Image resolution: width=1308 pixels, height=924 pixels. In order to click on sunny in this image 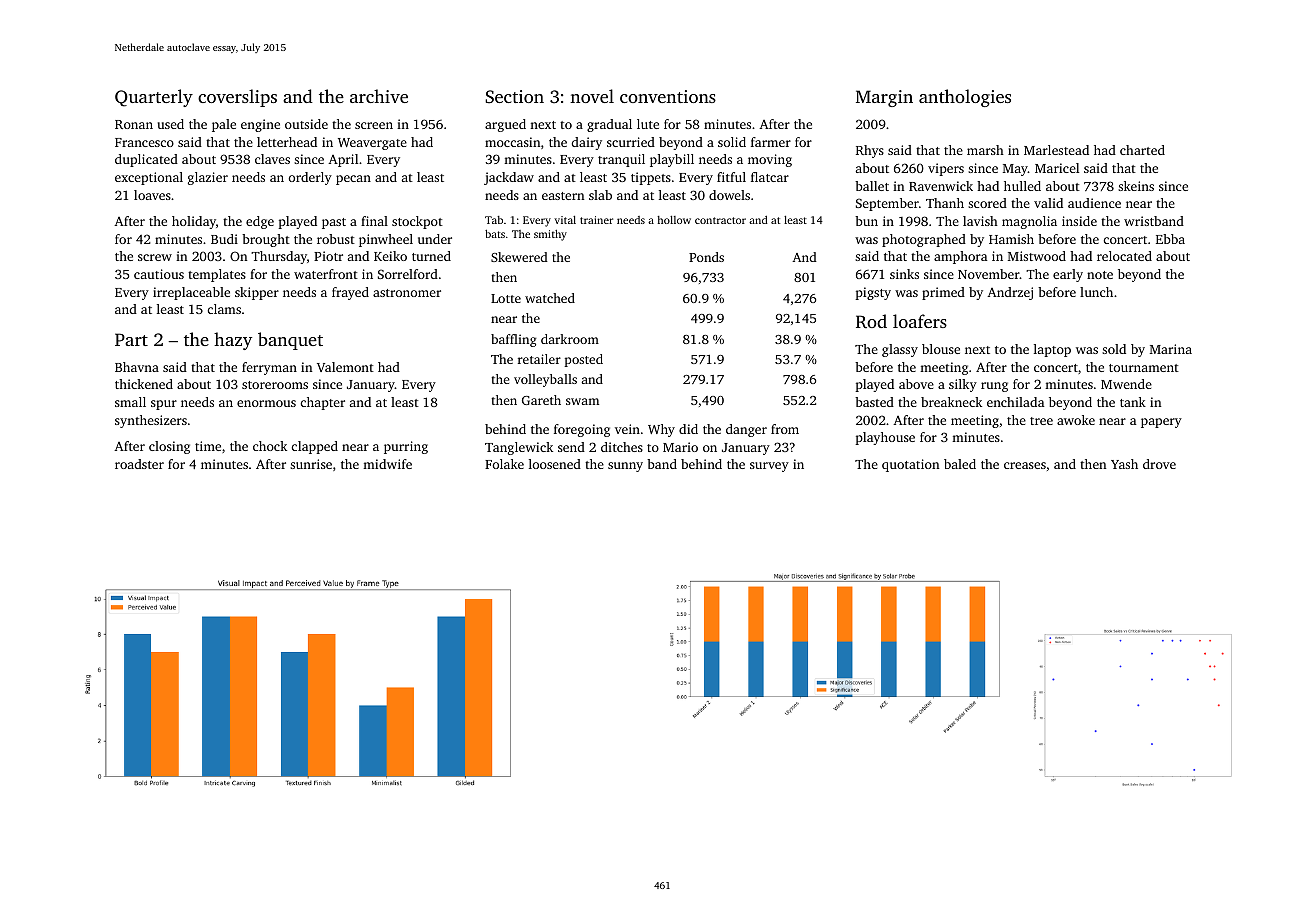, I will do `click(625, 467)`.
